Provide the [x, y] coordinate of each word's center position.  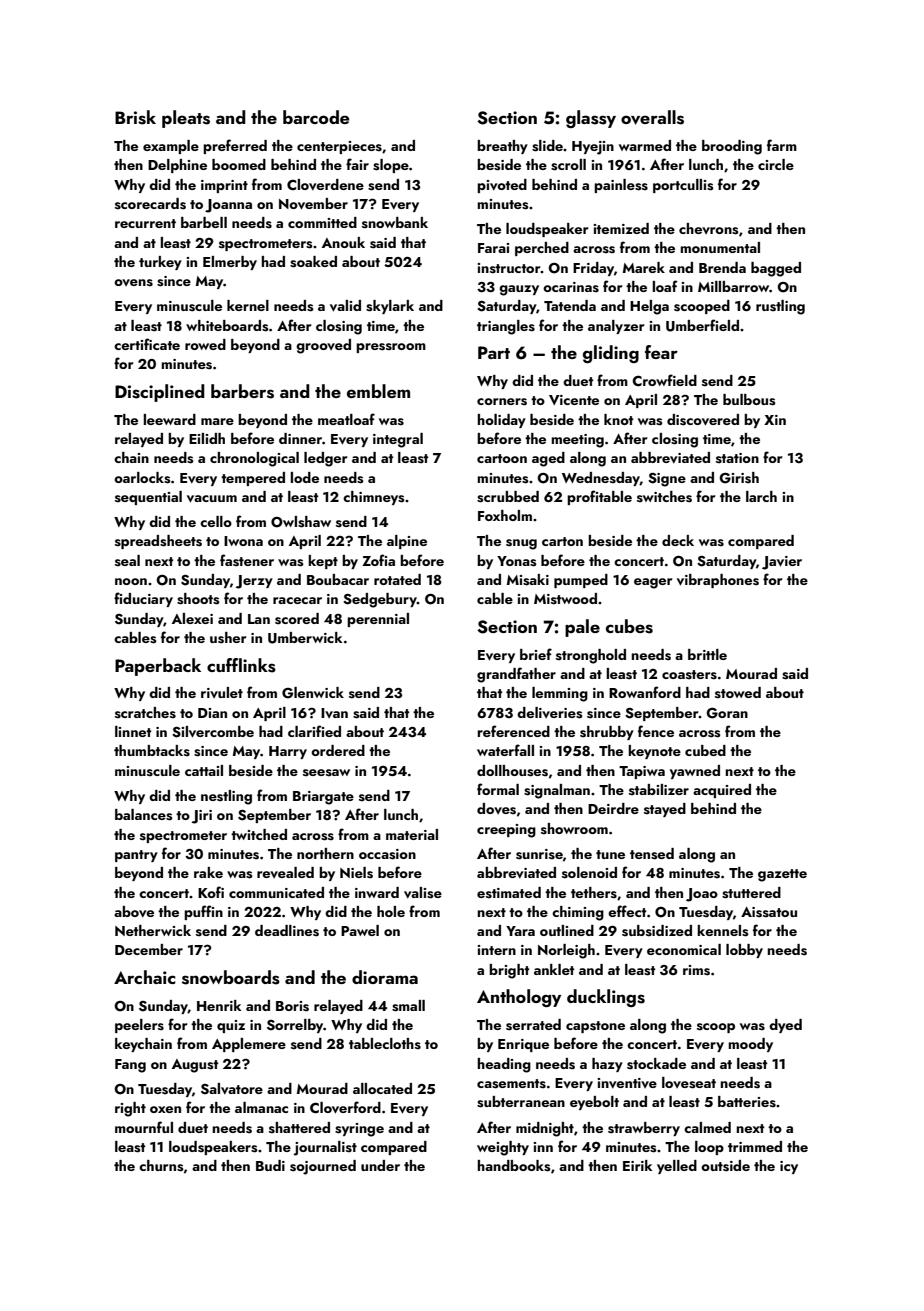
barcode [316, 117]
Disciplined [160, 393]
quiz [231, 1026]
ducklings [606, 998]
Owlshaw [301, 522]
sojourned [323, 1167]
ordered [338, 750]
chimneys [373, 498]
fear [661, 352]
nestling [226, 797]
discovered [703, 420]
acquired [722, 791]
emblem [378, 391]
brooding [732, 147]
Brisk [135, 117]
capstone [595, 1027]
